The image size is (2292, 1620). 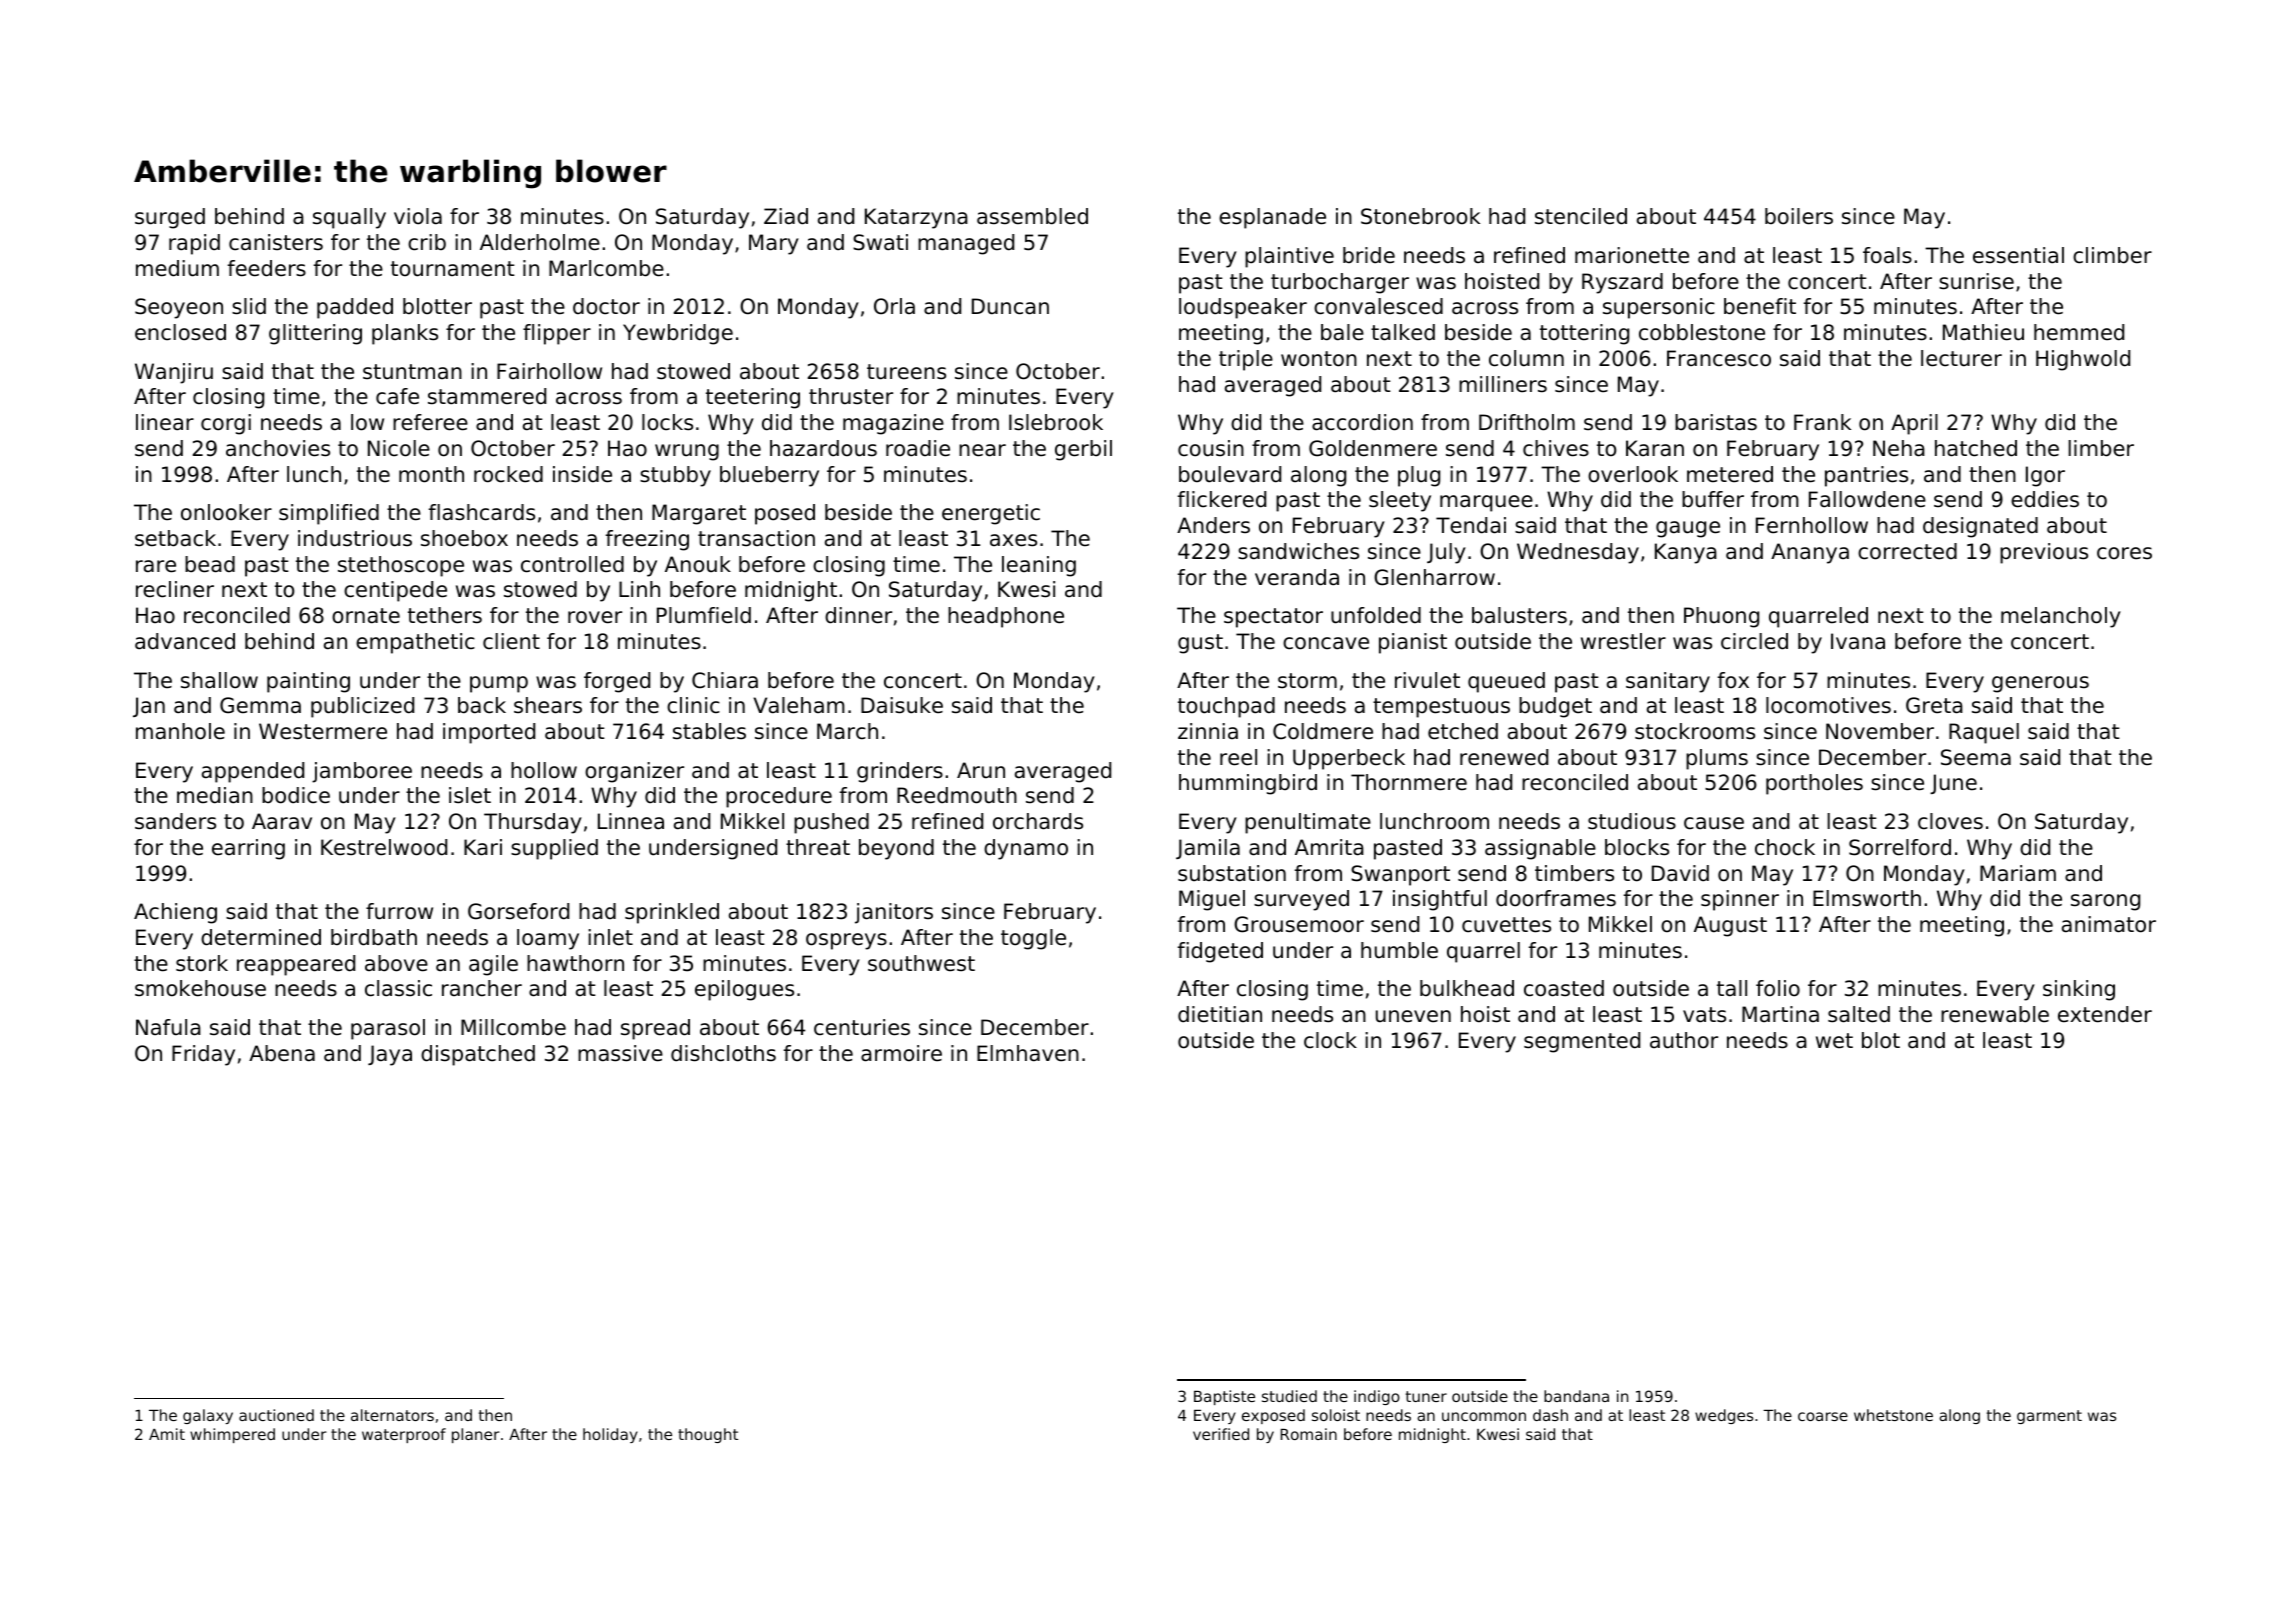 I want to click on clock, so click(x=1330, y=1040).
